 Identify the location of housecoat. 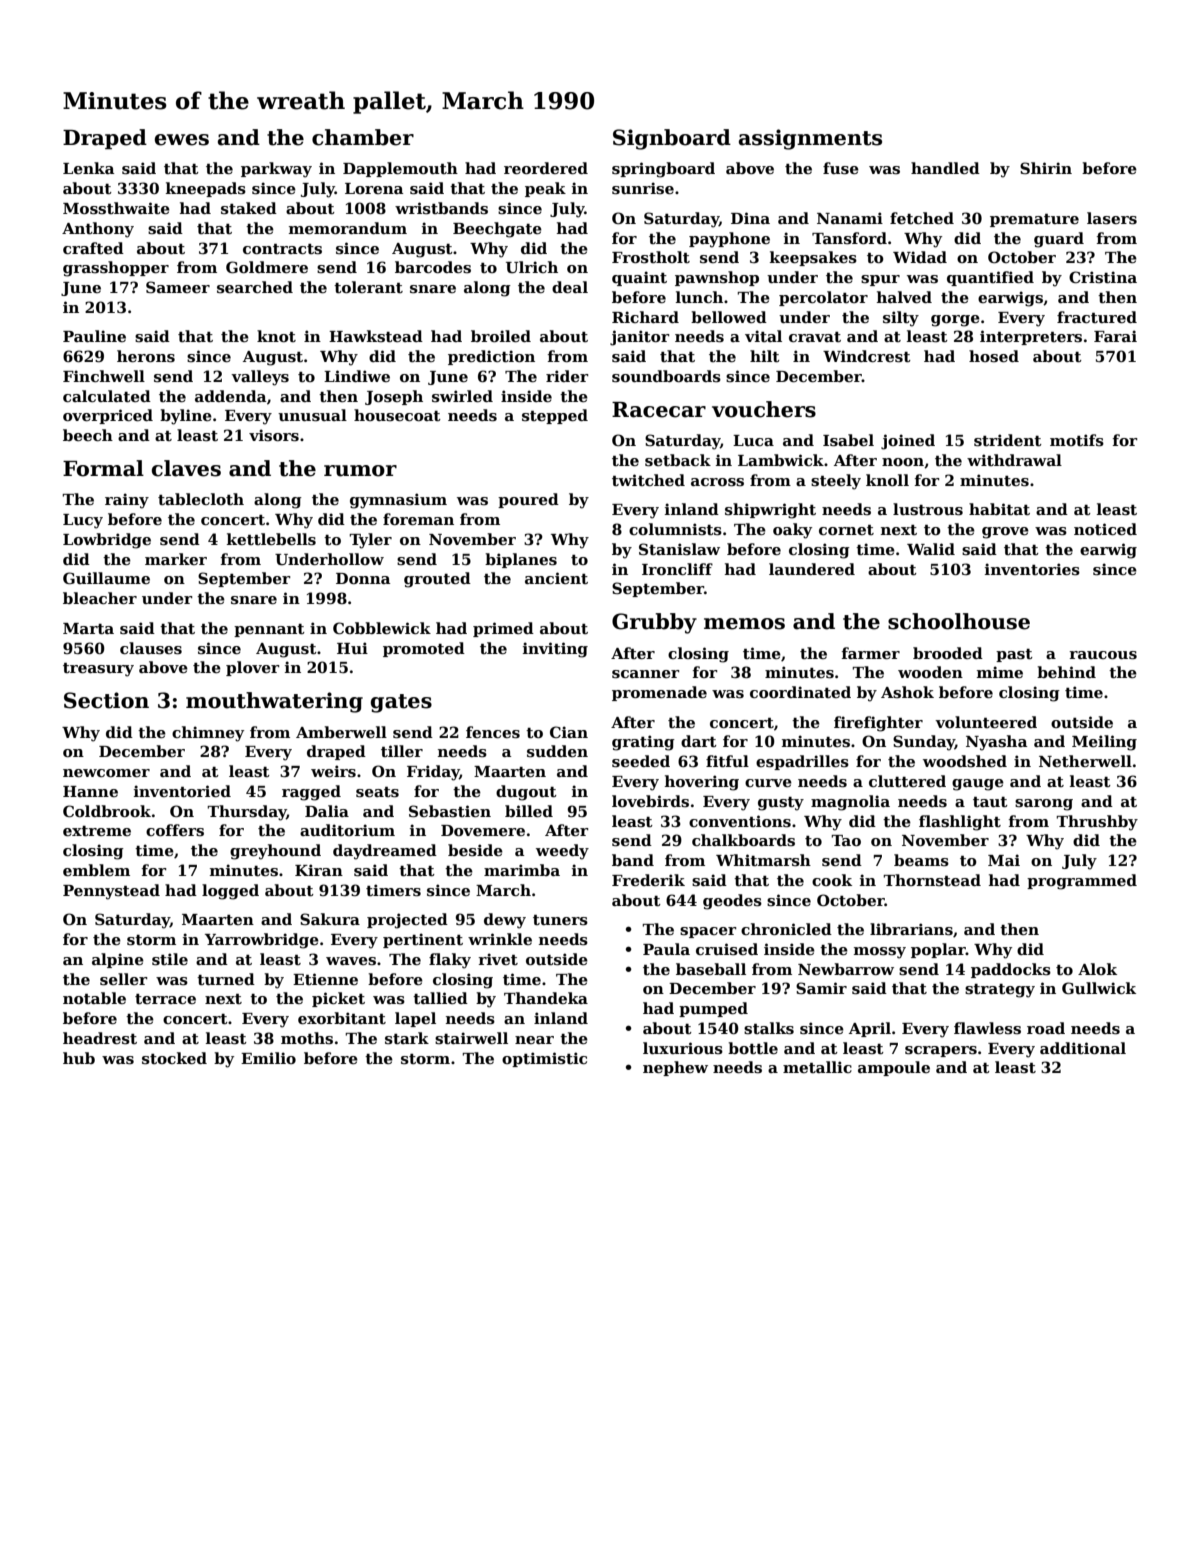
(397, 415).
